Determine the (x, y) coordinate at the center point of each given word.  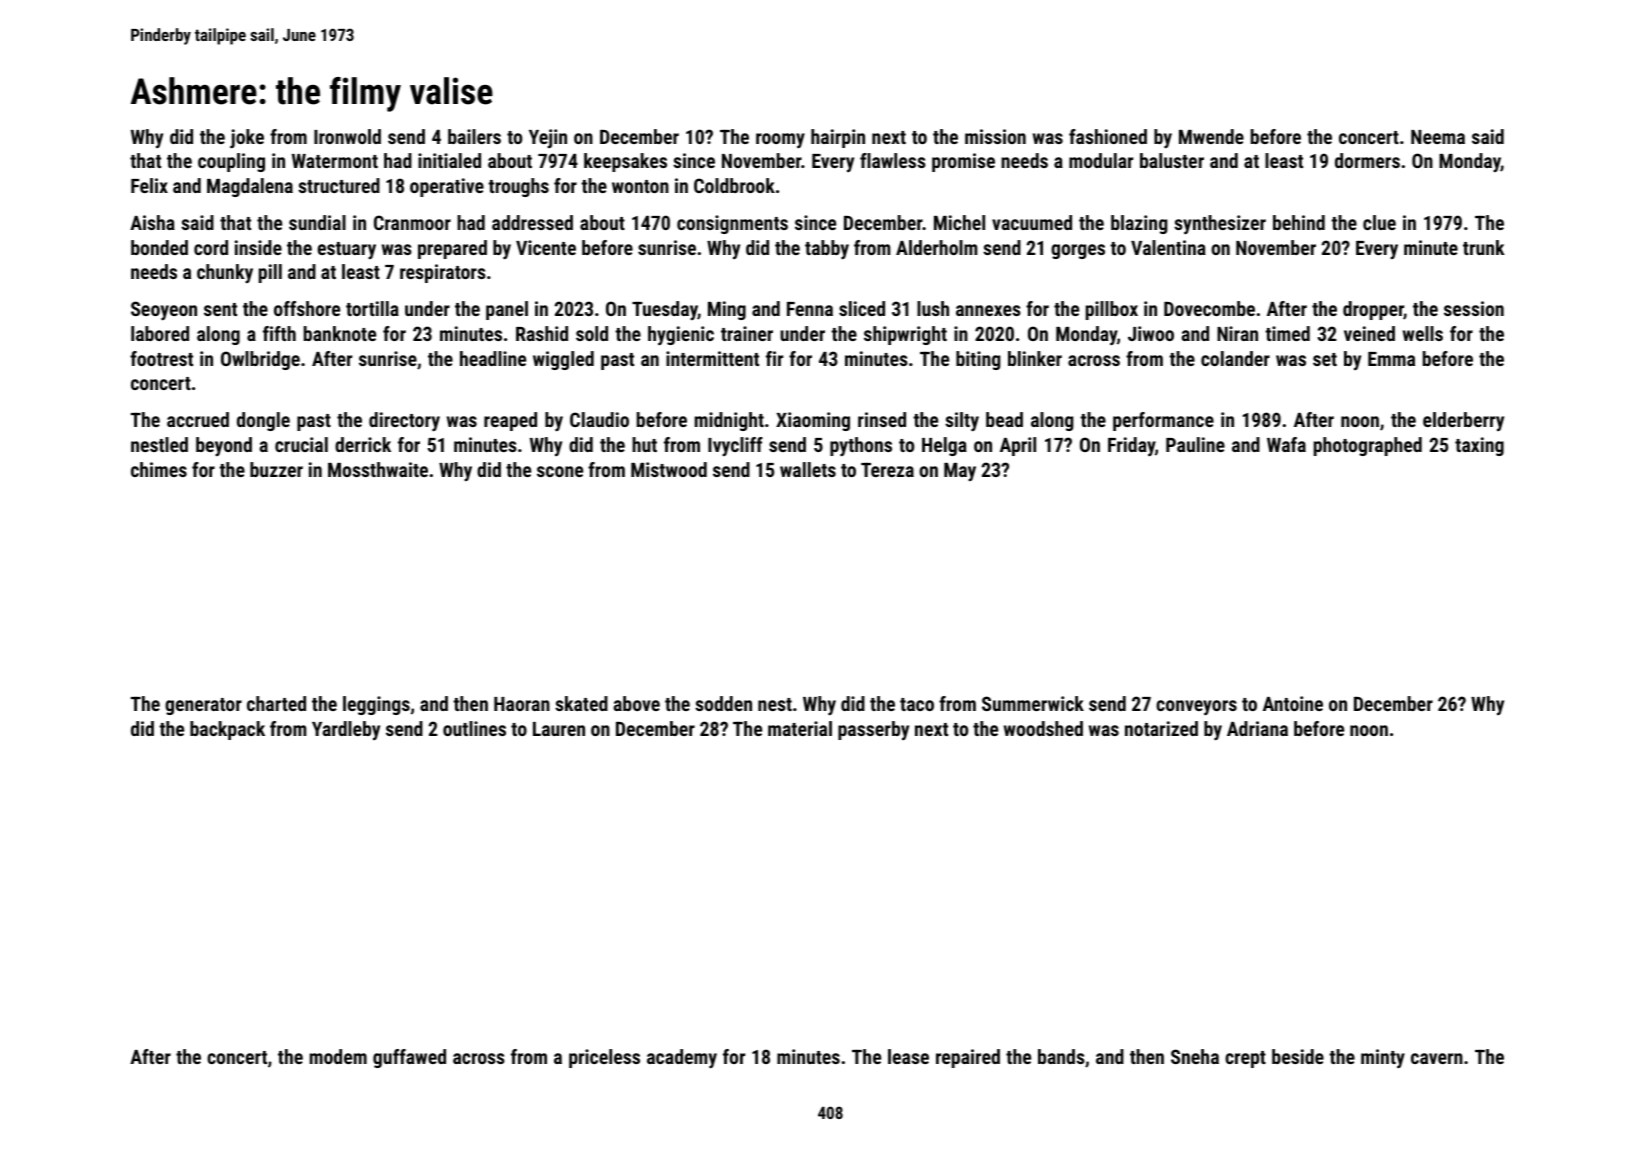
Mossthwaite (378, 469)
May (960, 472)
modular (1101, 160)
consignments (732, 224)
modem (338, 1056)
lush (933, 308)
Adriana (1257, 728)
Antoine (1293, 703)
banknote (340, 333)
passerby (873, 730)
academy (682, 1058)
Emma (1391, 359)
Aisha (152, 222)
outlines (474, 728)
